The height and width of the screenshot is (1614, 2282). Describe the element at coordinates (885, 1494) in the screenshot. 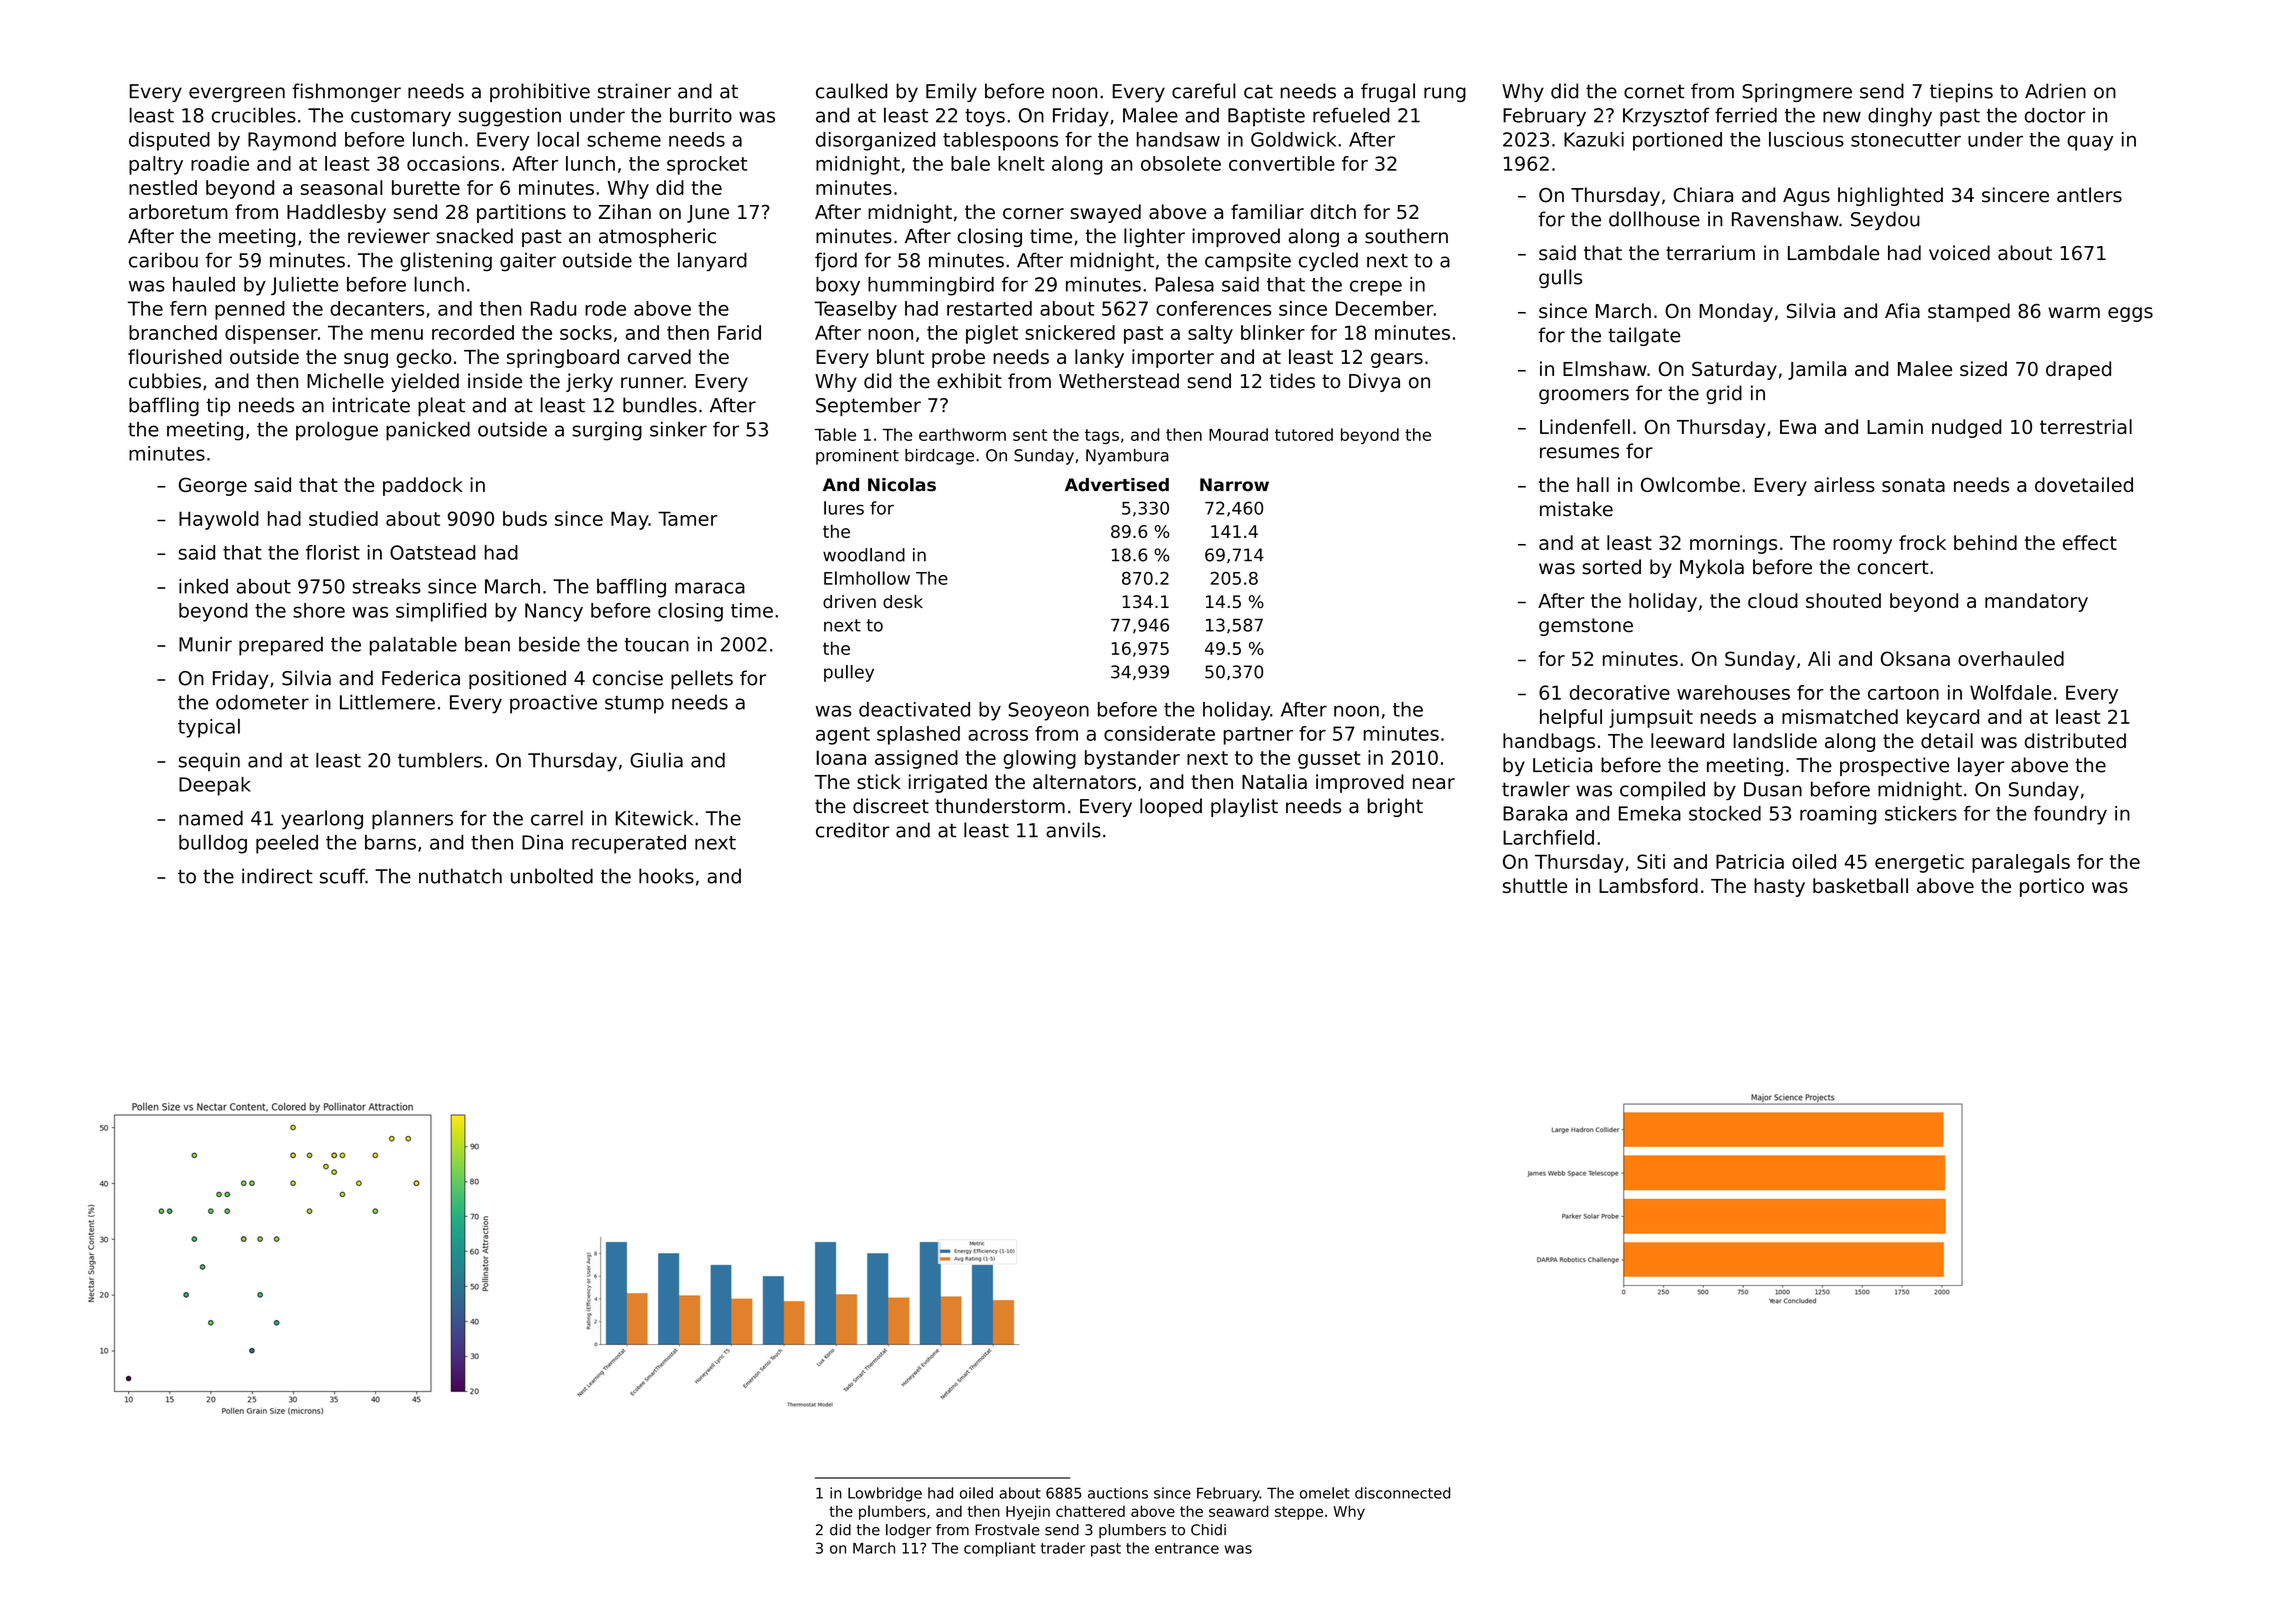

I see `Lowbridge` at that location.
